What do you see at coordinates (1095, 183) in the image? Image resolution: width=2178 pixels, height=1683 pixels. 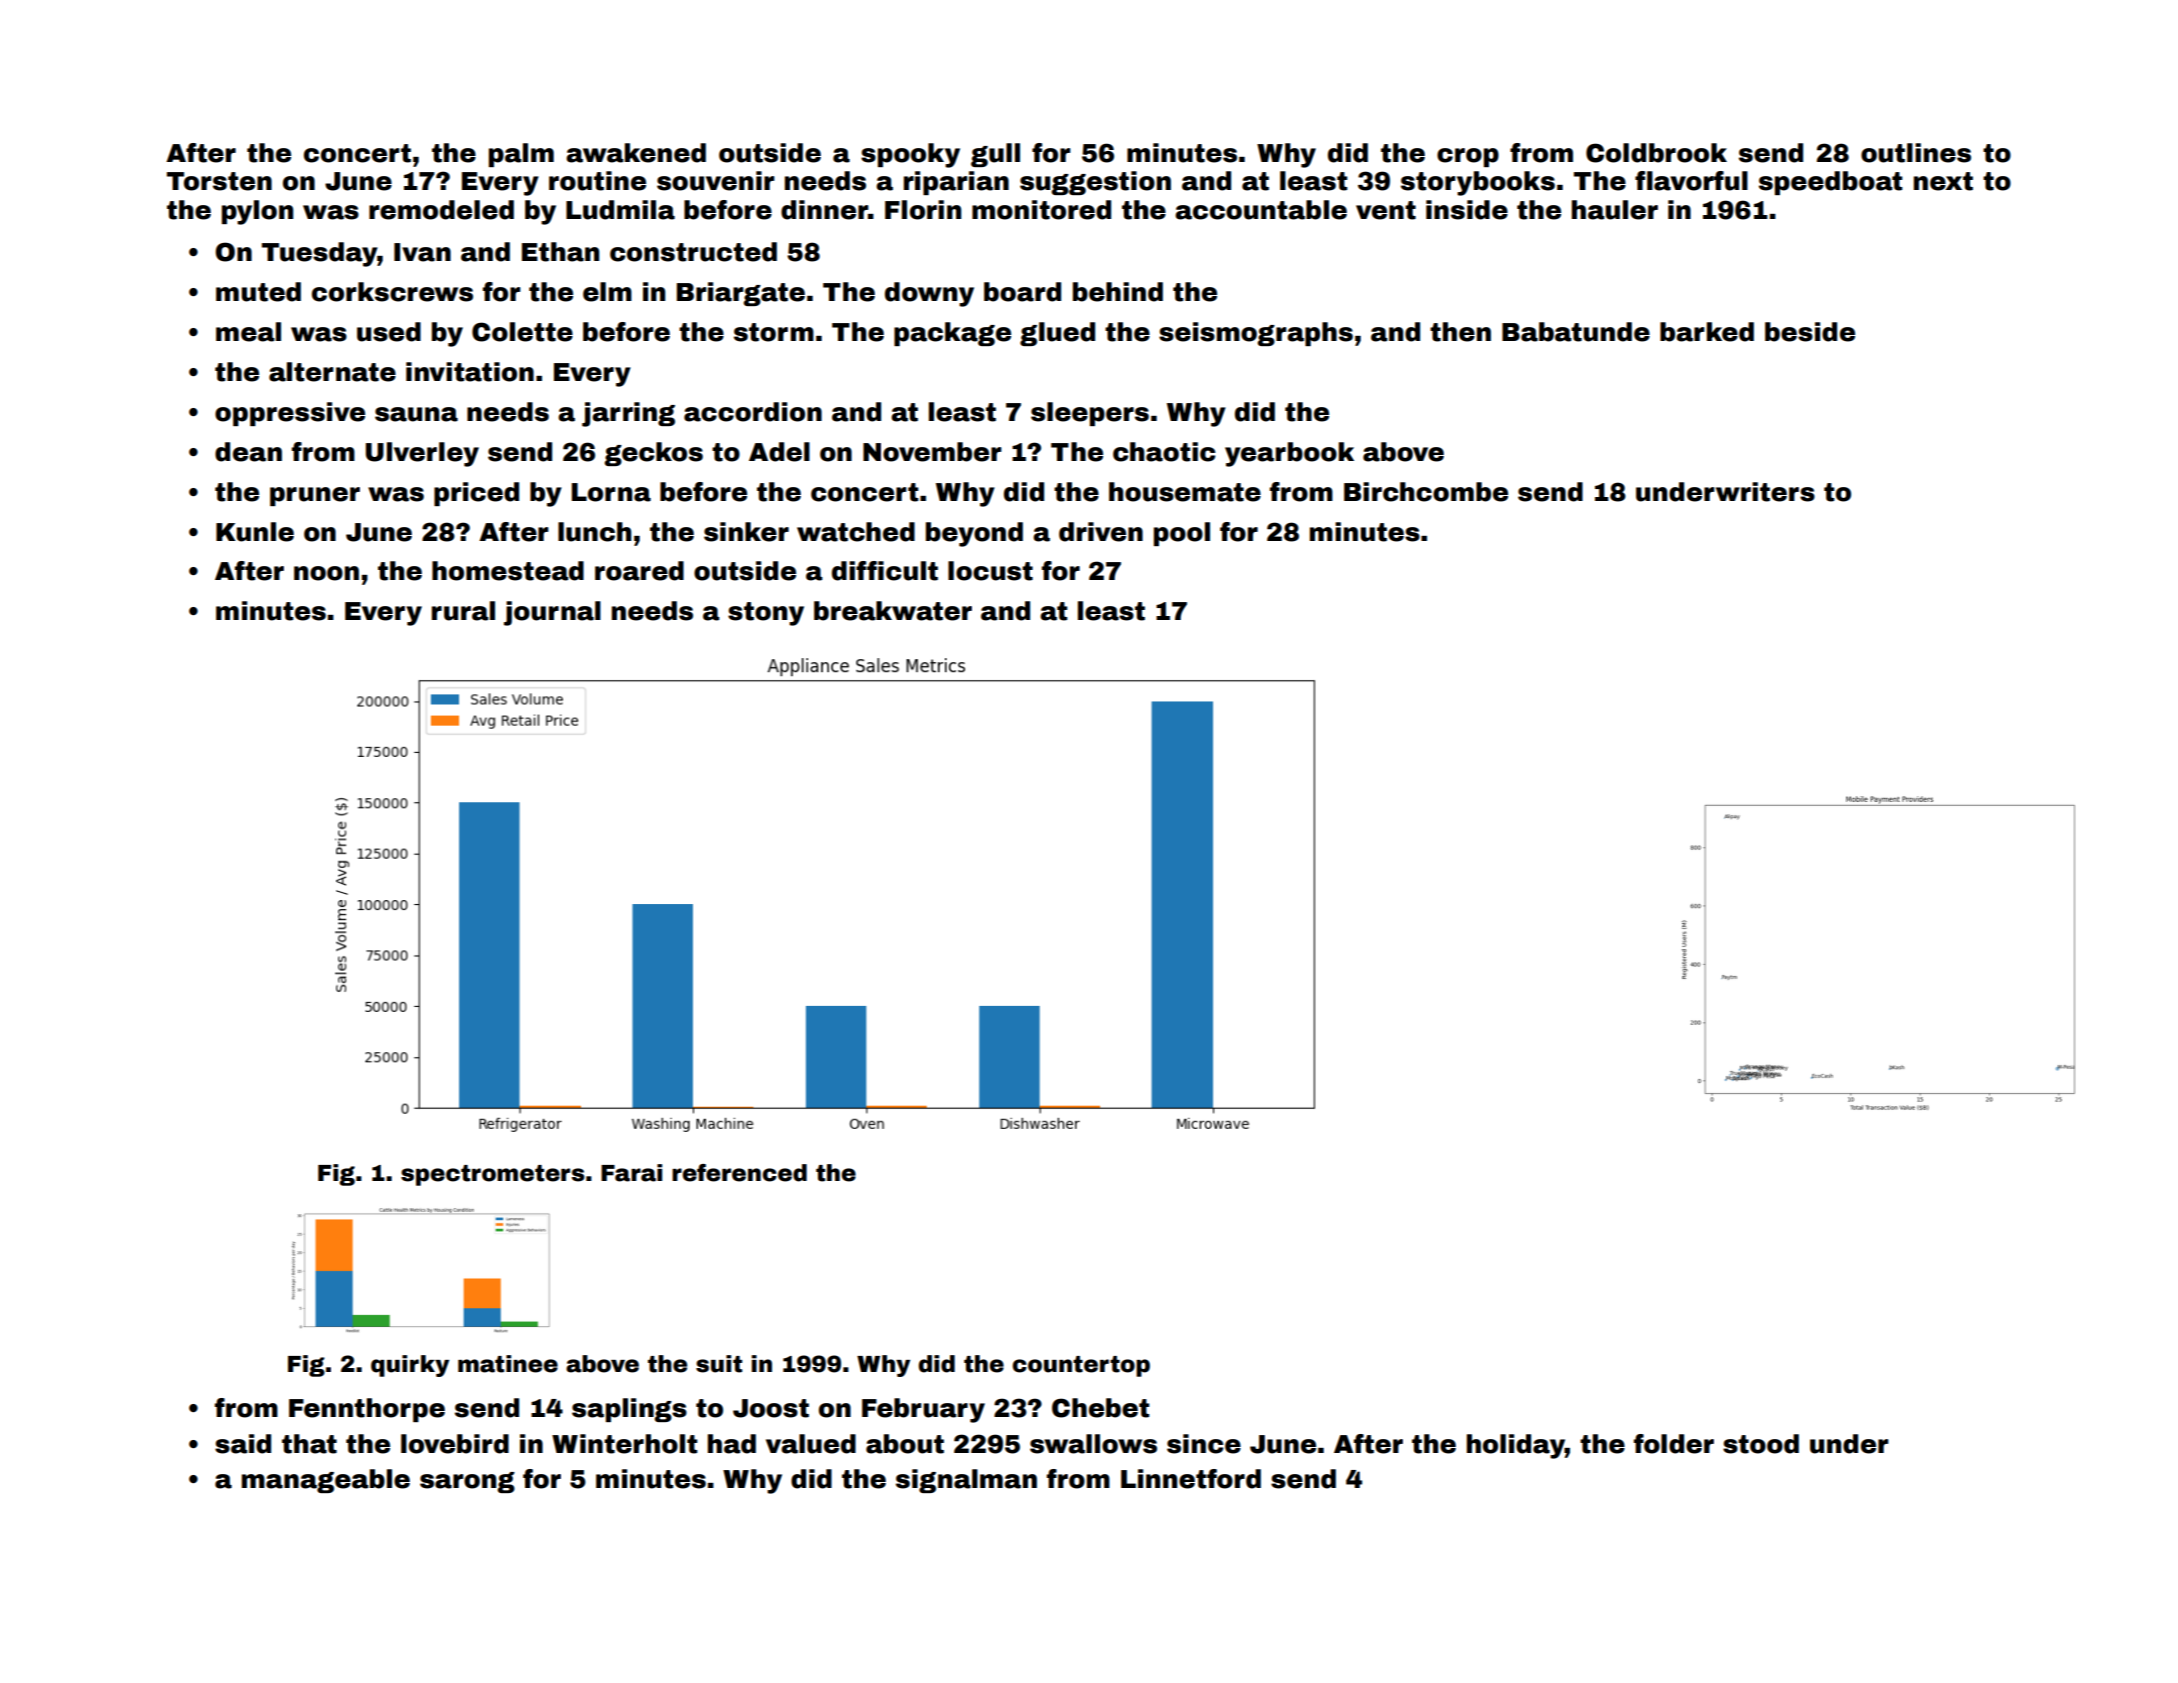 I see `suggestion` at bounding box center [1095, 183].
